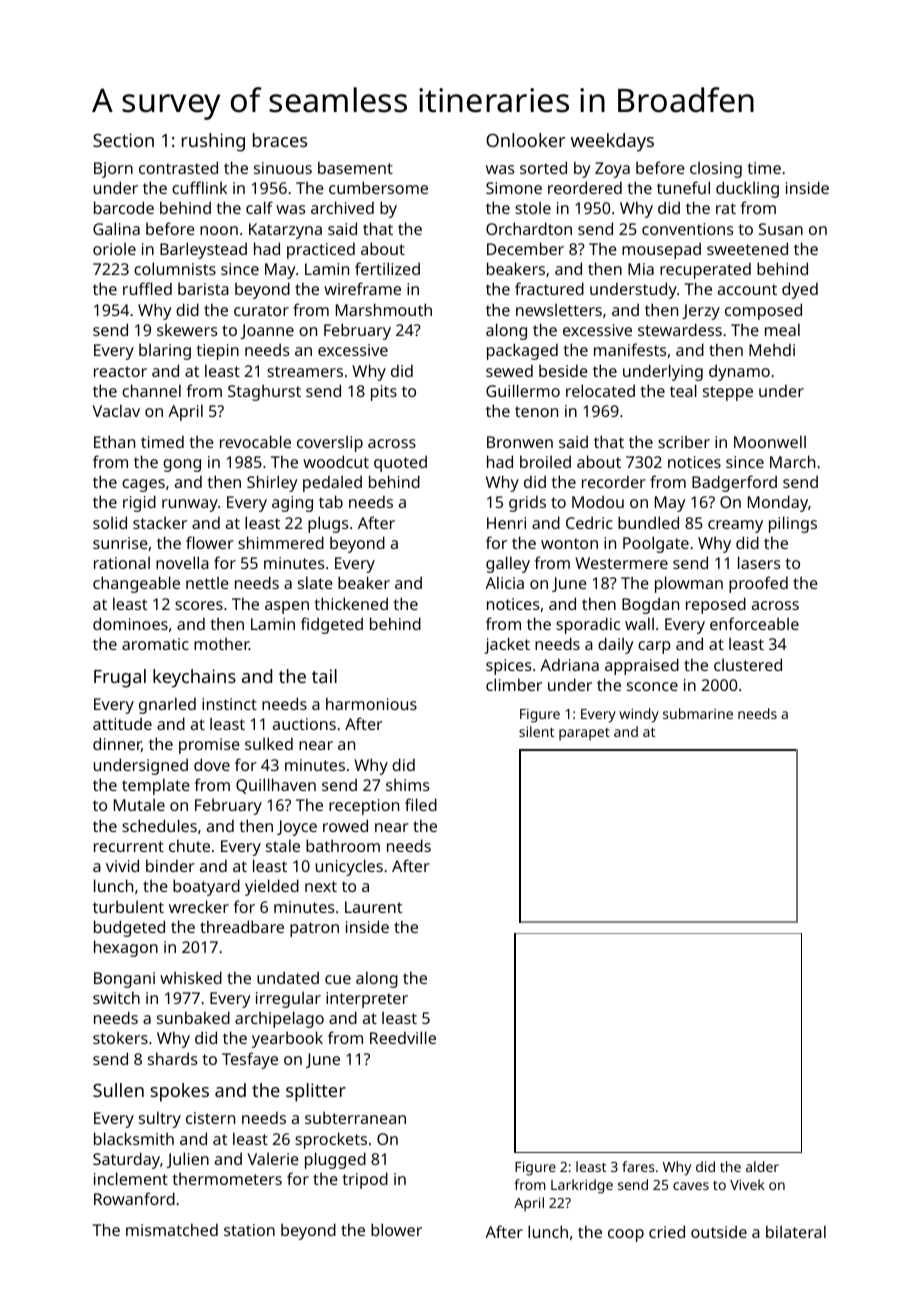 The width and height of the screenshot is (924, 1314). I want to click on weekdays, so click(612, 142).
